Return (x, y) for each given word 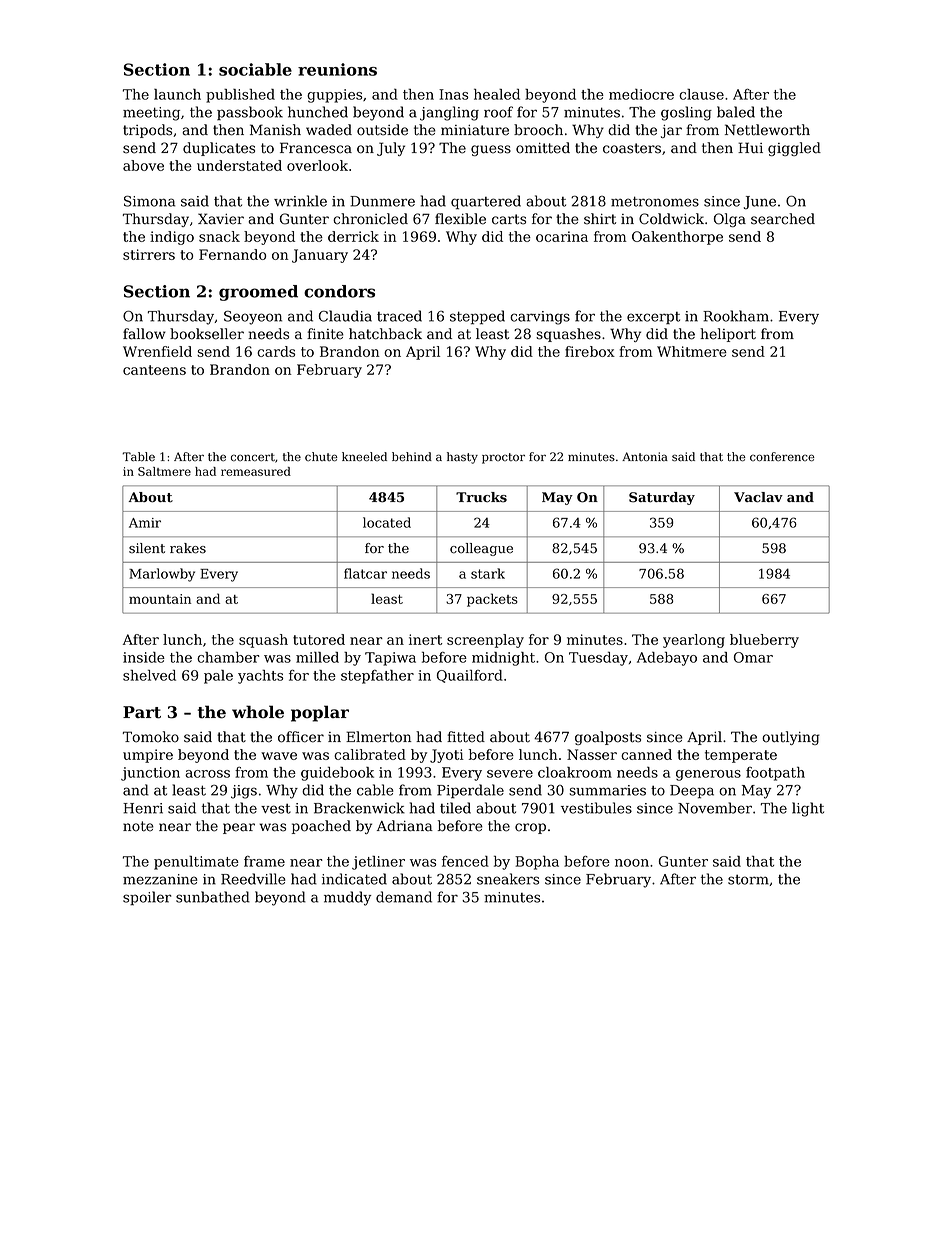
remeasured (256, 471)
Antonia (645, 457)
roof (498, 112)
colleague (481, 549)
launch (177, 94)
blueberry (764, 641)
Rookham (736, 316)
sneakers (508, 879)
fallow (144, 334)
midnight (503, 659)
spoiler (147, 898)
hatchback (385, 334)
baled (736, 112)
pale (218, 677)
